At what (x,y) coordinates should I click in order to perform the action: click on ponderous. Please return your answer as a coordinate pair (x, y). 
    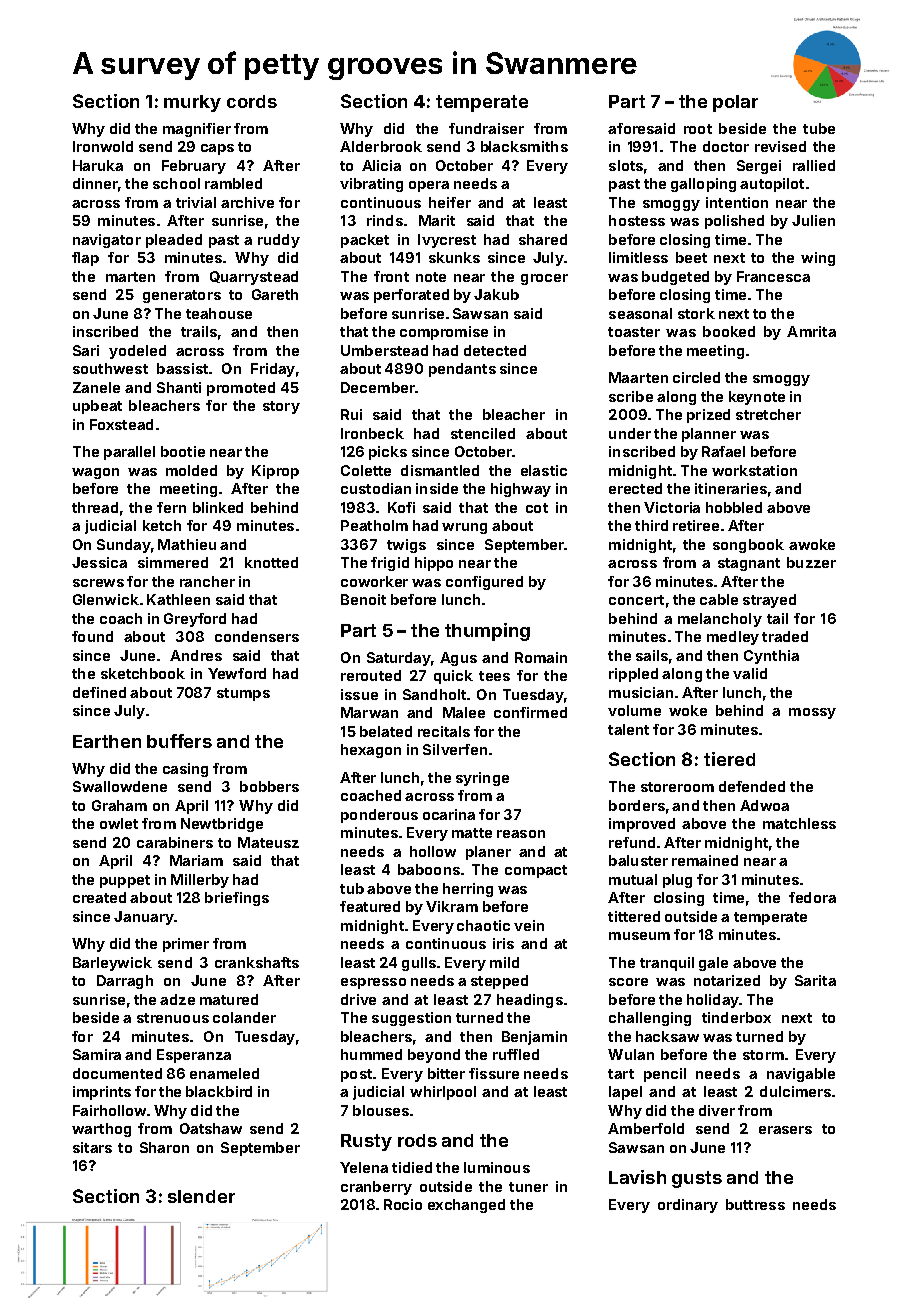
    Looking at the image, I should click on (379, 816).
